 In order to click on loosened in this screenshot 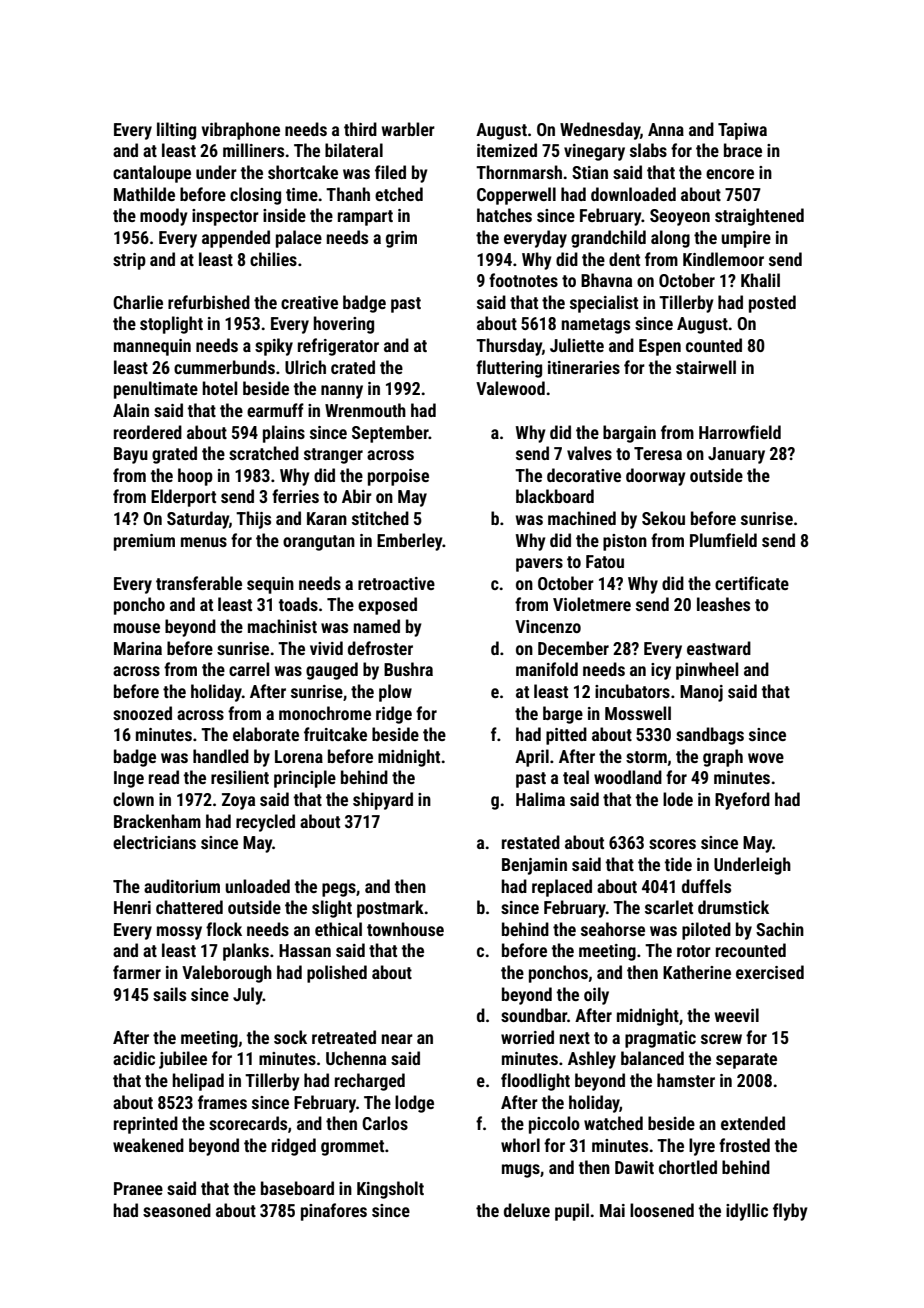, I will do `click(662, 1210)`.
